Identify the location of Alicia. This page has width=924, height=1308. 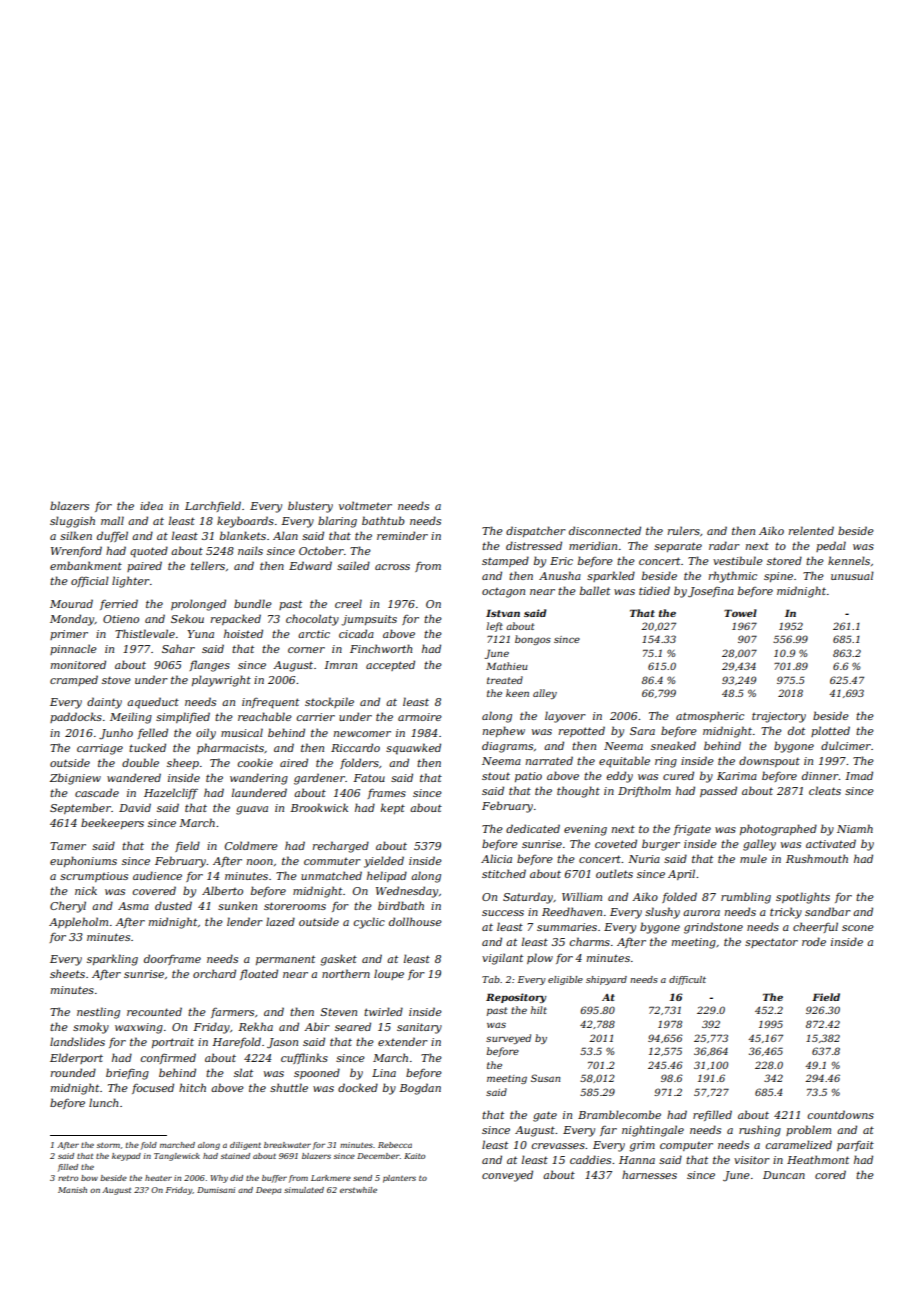
(496, 858).
